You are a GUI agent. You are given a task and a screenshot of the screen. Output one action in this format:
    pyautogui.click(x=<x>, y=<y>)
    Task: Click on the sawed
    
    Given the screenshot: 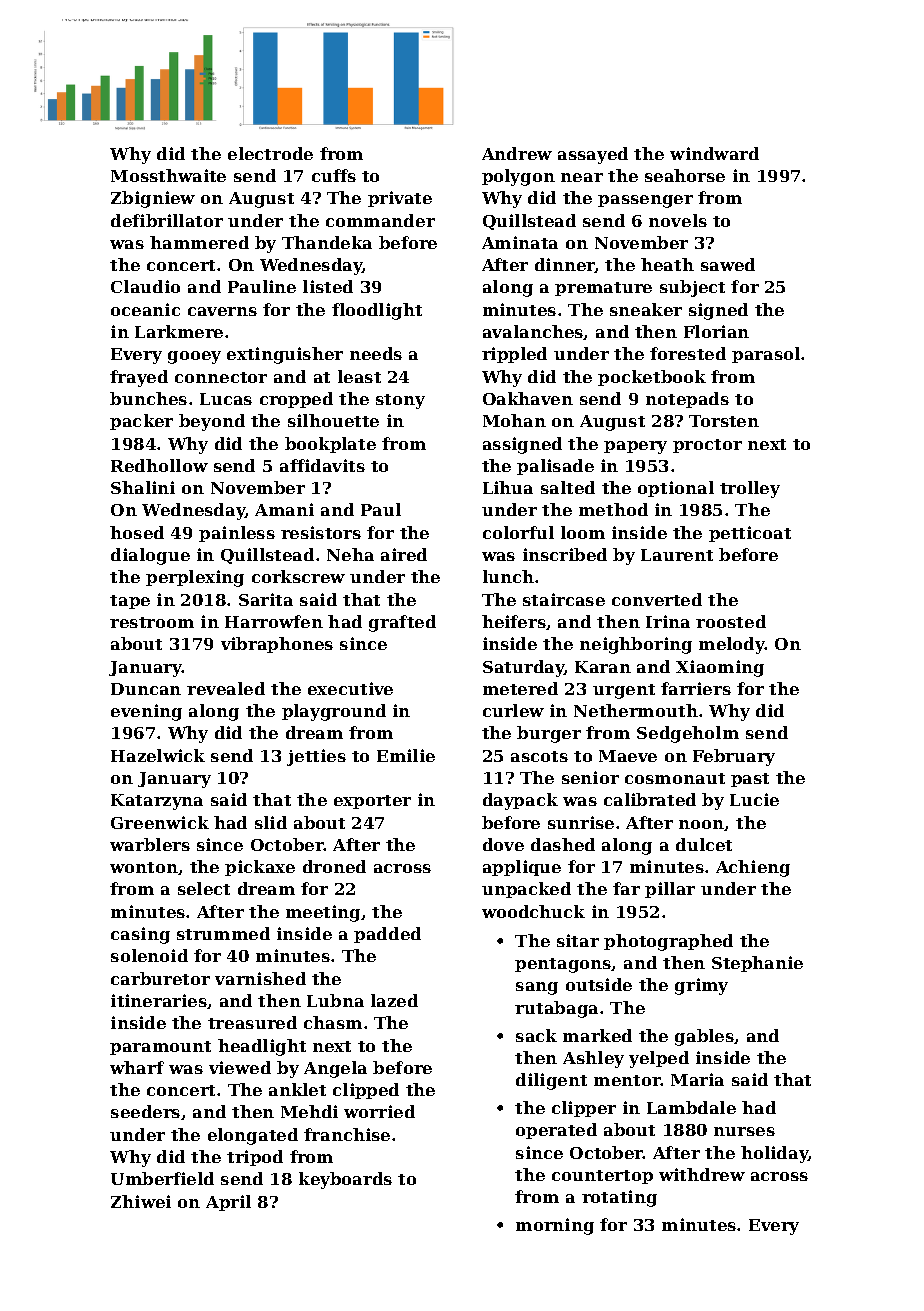 What is the action you would take?
    pyautogui.click(x=728, y=264)
